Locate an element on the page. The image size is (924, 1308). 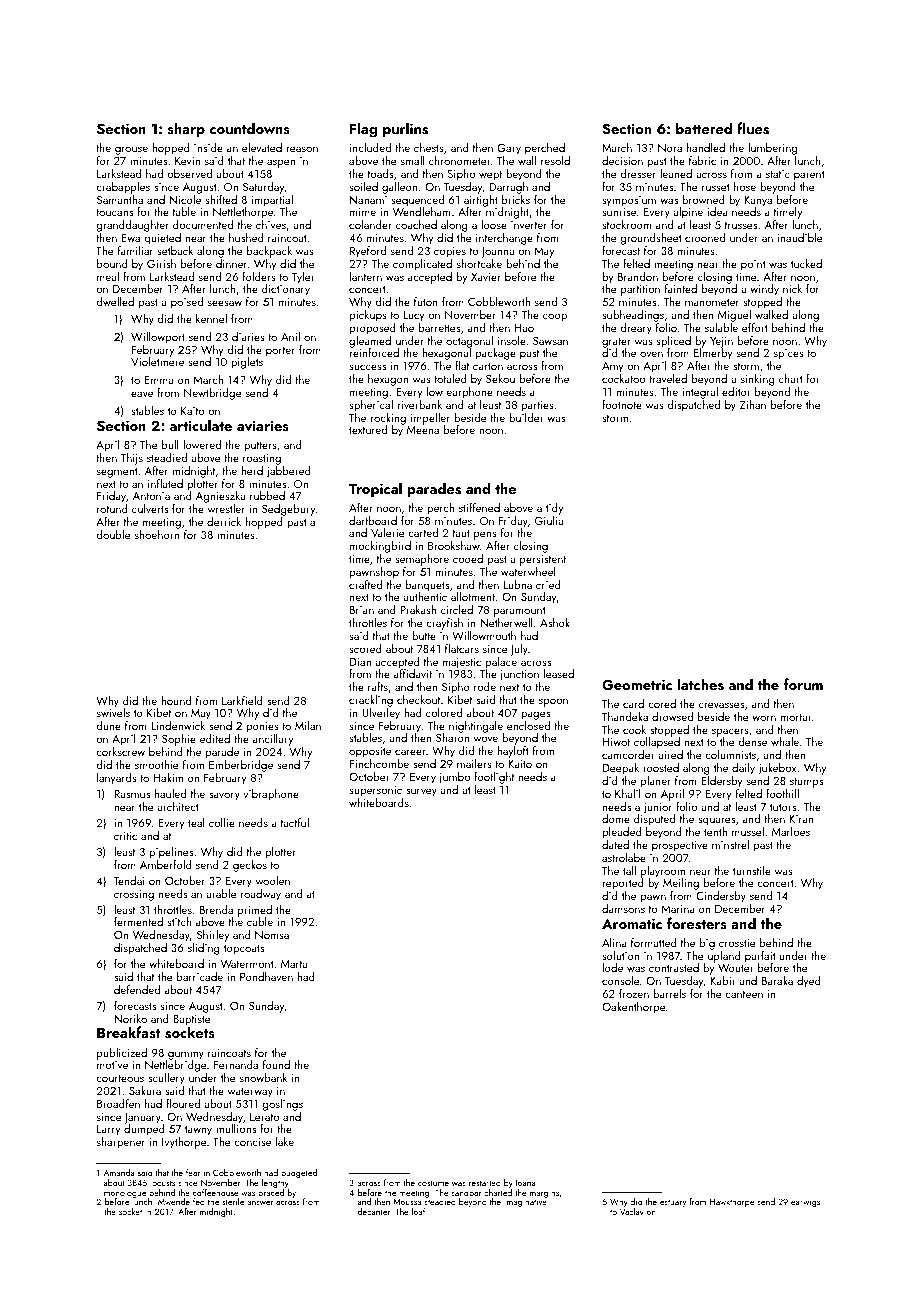
partition is located at coordinates (640, 290).
